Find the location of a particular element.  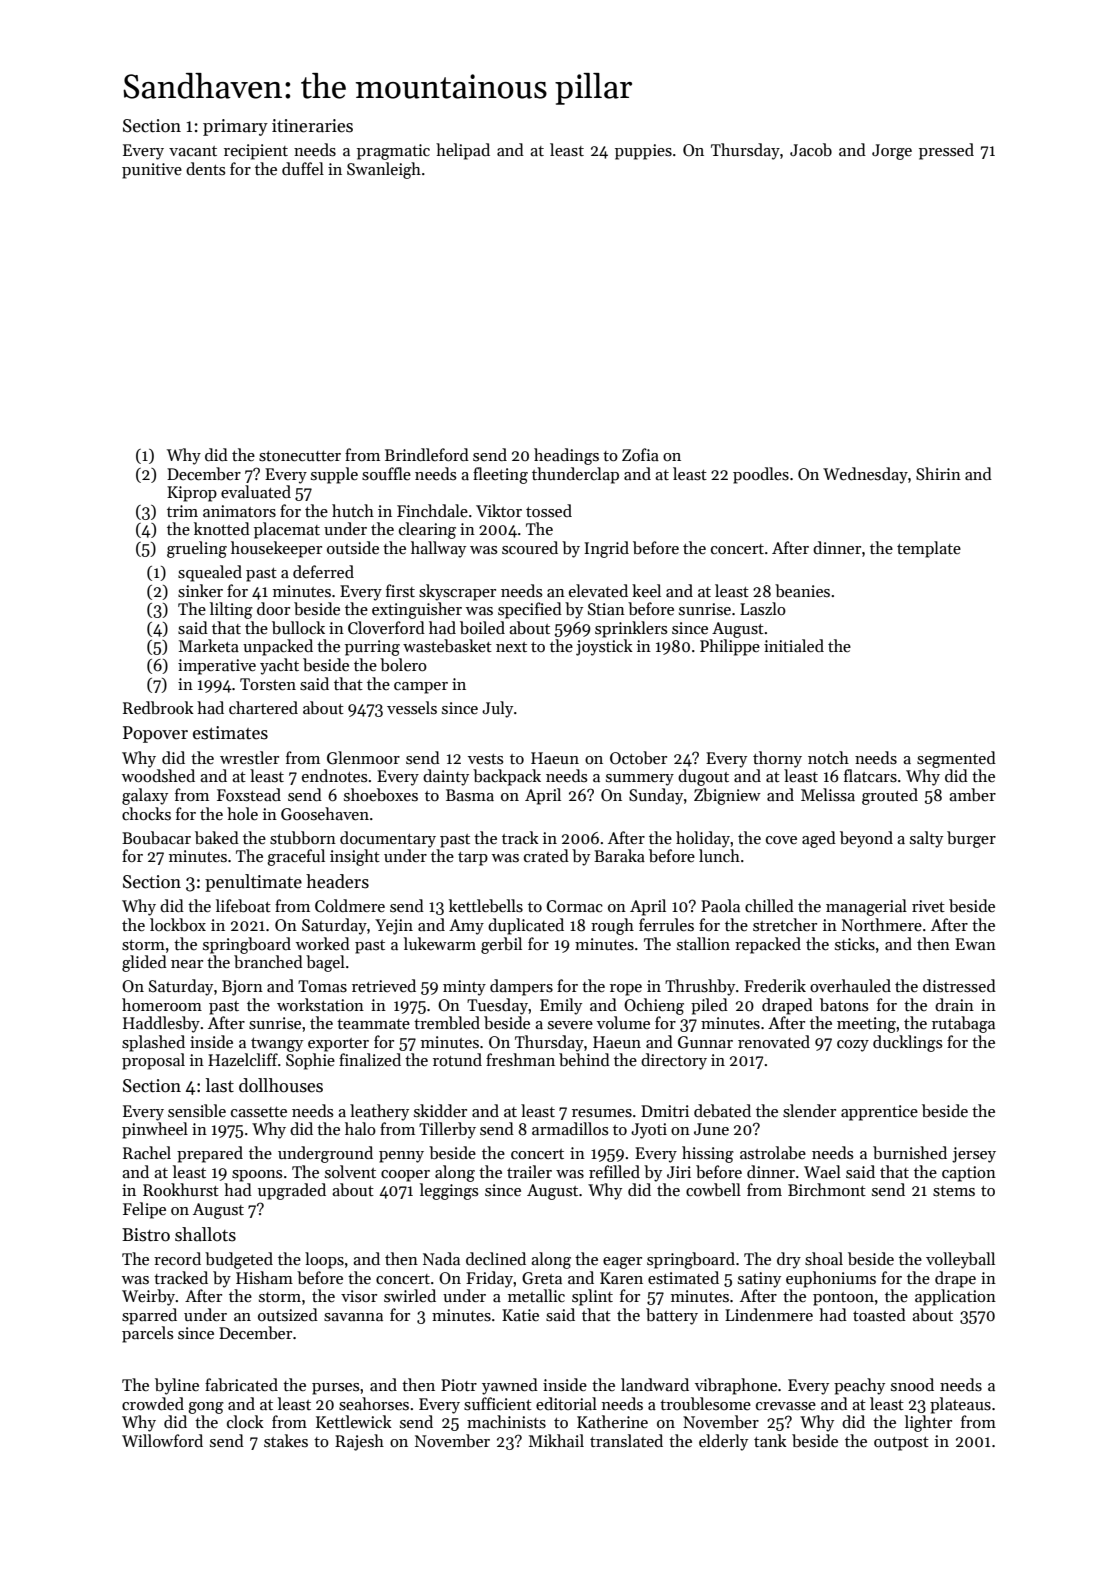

apprentice is located at coordinates (879, 1113).
